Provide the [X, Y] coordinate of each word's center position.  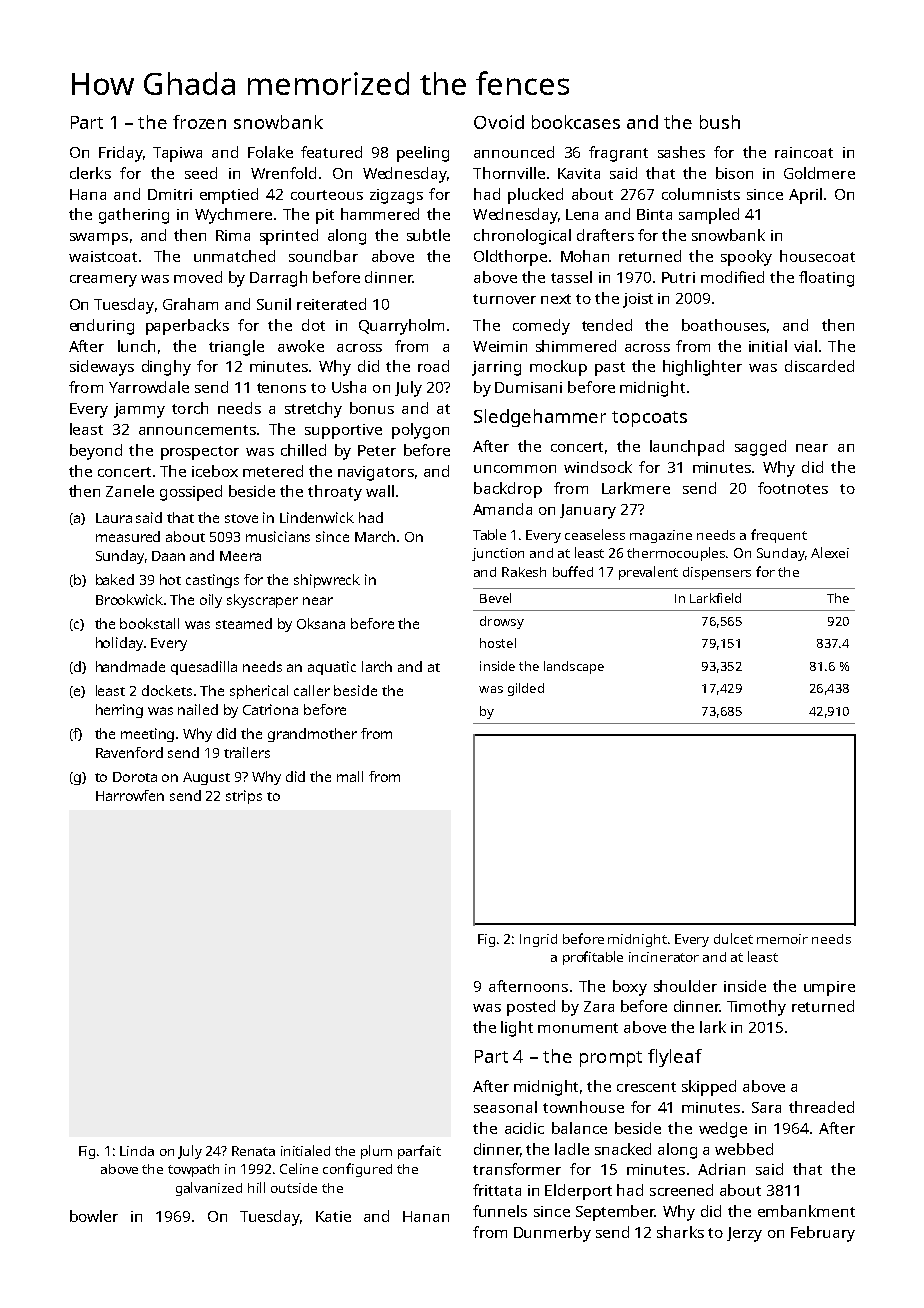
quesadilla [204, 668]
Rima [233, 235]
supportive [343, 431]
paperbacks [187, 327]
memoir [782, 939]
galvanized [209, 1189]
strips [244, 797]
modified [732, 277]
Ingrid [538, 940]
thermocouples [677, 554]
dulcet [733, 938]
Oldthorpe [510, 258]
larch [377, 666]
